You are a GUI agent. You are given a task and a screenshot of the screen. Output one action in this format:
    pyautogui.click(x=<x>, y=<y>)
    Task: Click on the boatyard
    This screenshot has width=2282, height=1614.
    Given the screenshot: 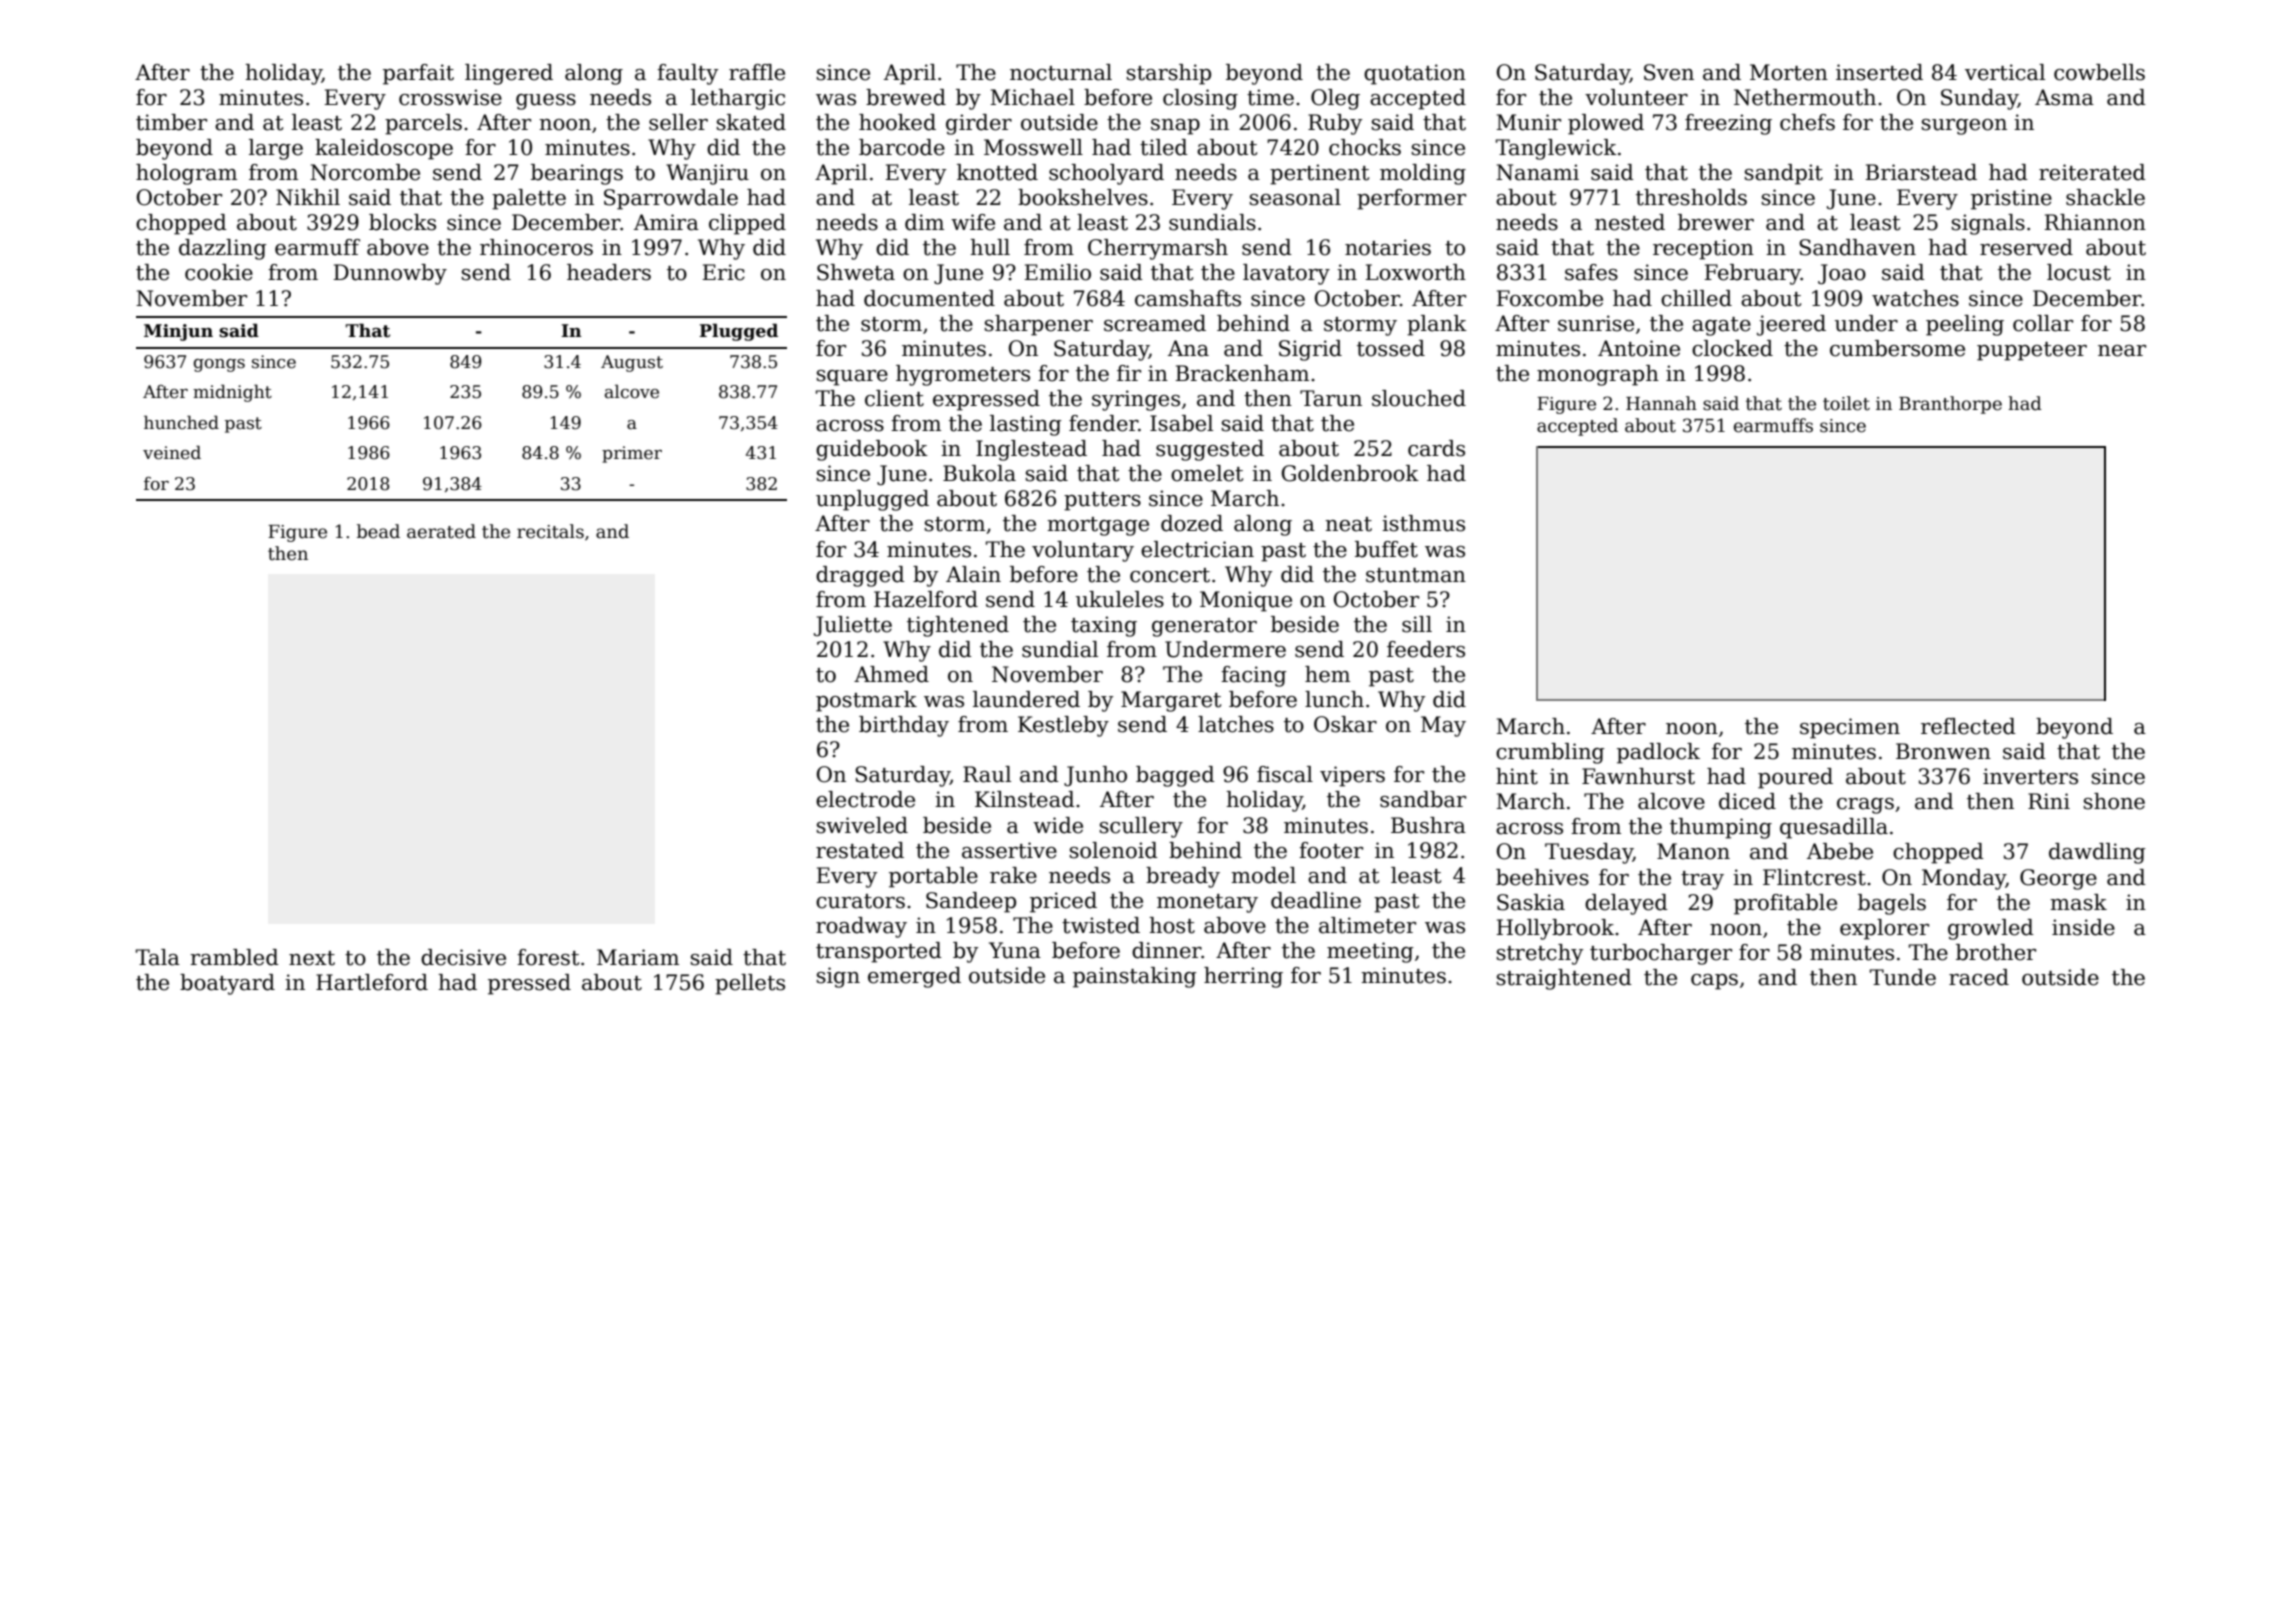 What is the action you would take?
    pyautogui.click(x=227, y=984)
